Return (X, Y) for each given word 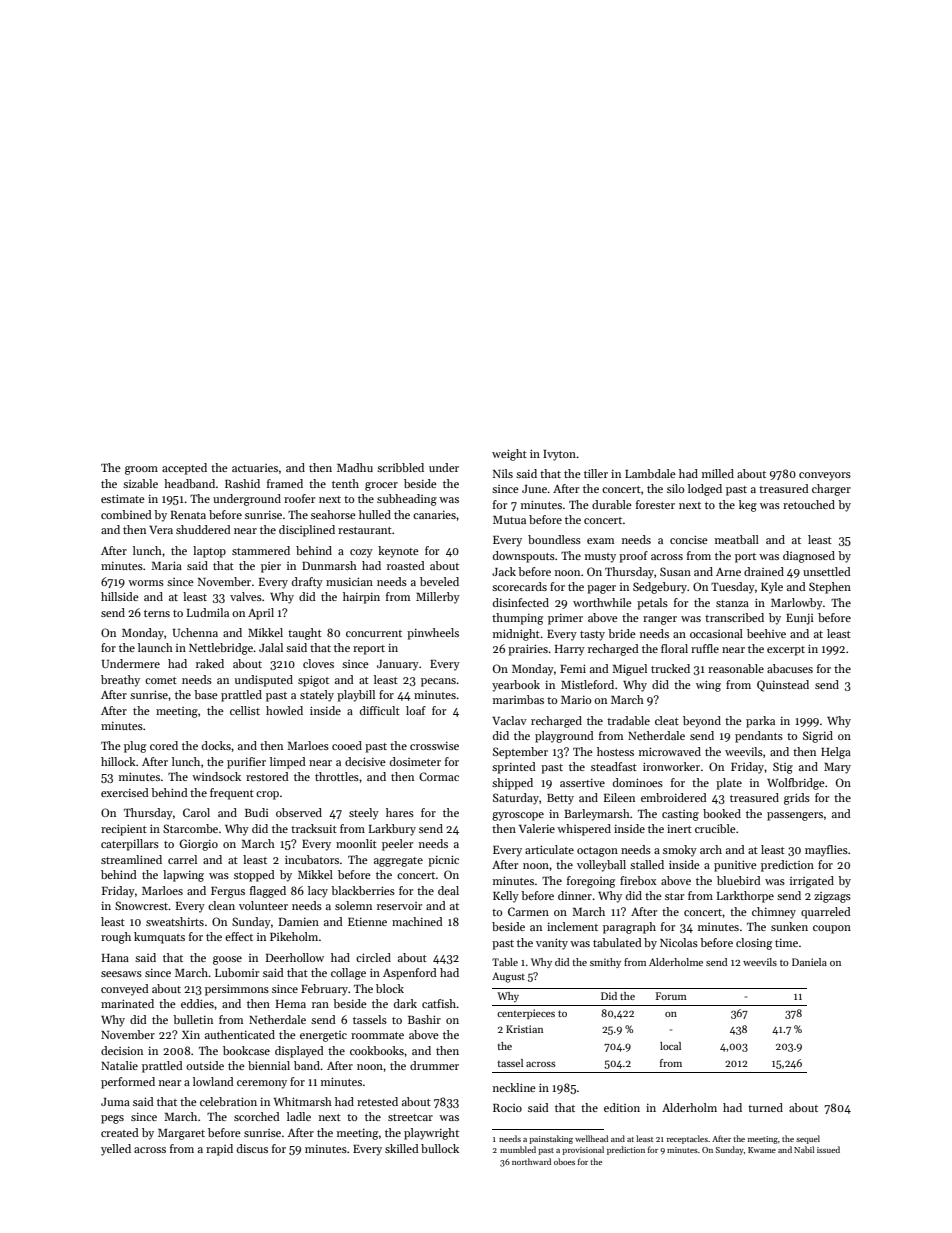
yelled (116, 1150)
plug (135, 747)
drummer (434, 1065)
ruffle (705, 648)
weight (509, 455)
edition (622, 1107)
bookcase (246, 1050)
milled (718, 473)
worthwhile (602, 602)
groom (141, 470)
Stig (783, 768)
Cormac (439, 776)
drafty (307, 583)
